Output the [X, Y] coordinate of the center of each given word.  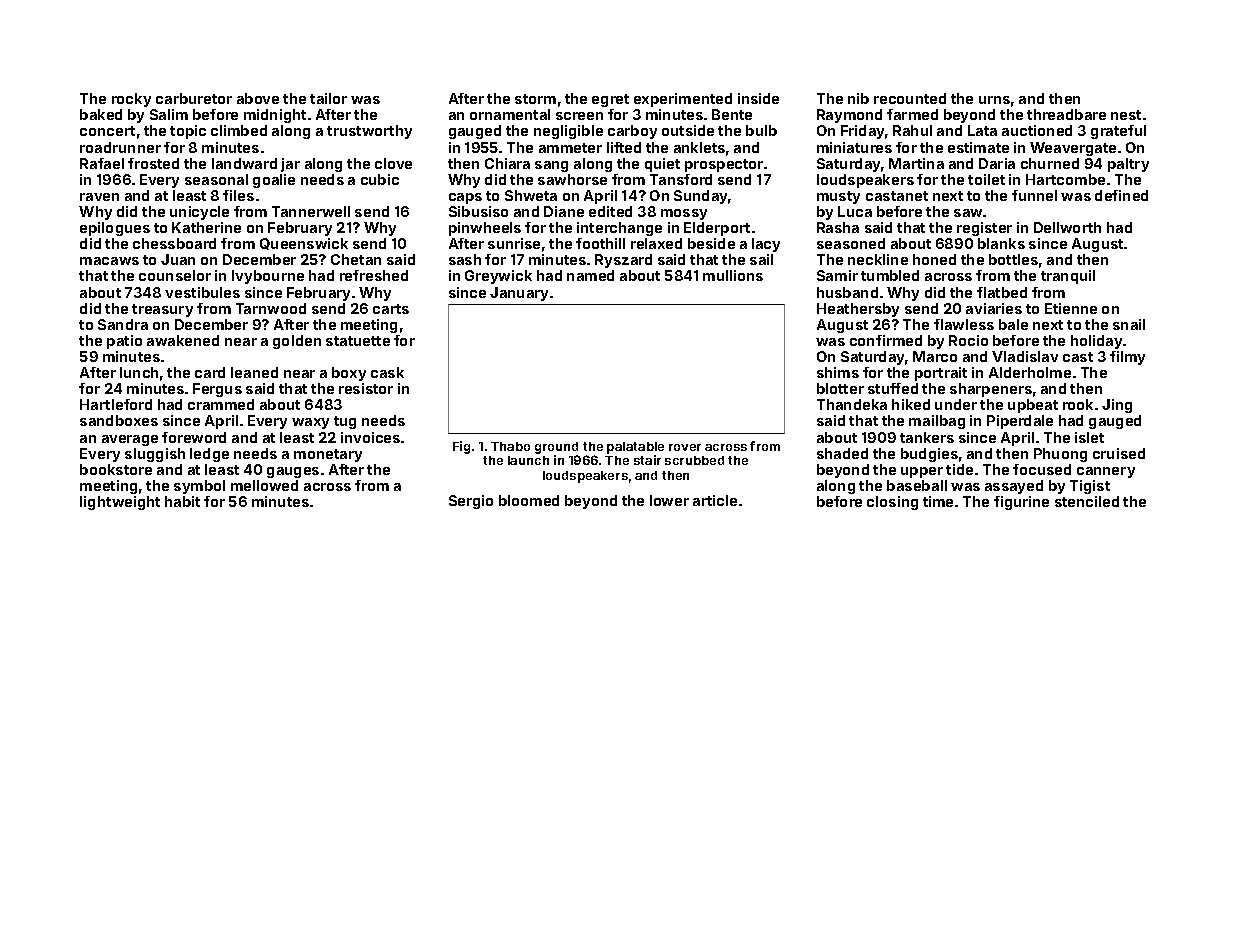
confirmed [886, 340]
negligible [568, 132]
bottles [1013, 259]
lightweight [120, 503]
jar [290, 165]
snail [1129, 324]
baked [101, 114]
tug [345, 422]
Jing [1117, 406]
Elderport [717, 229]
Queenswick [304, 244]
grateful [1118, 132]
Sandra [123, 324]
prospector [724, 165]
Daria [997, 163]
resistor [366, 388]
